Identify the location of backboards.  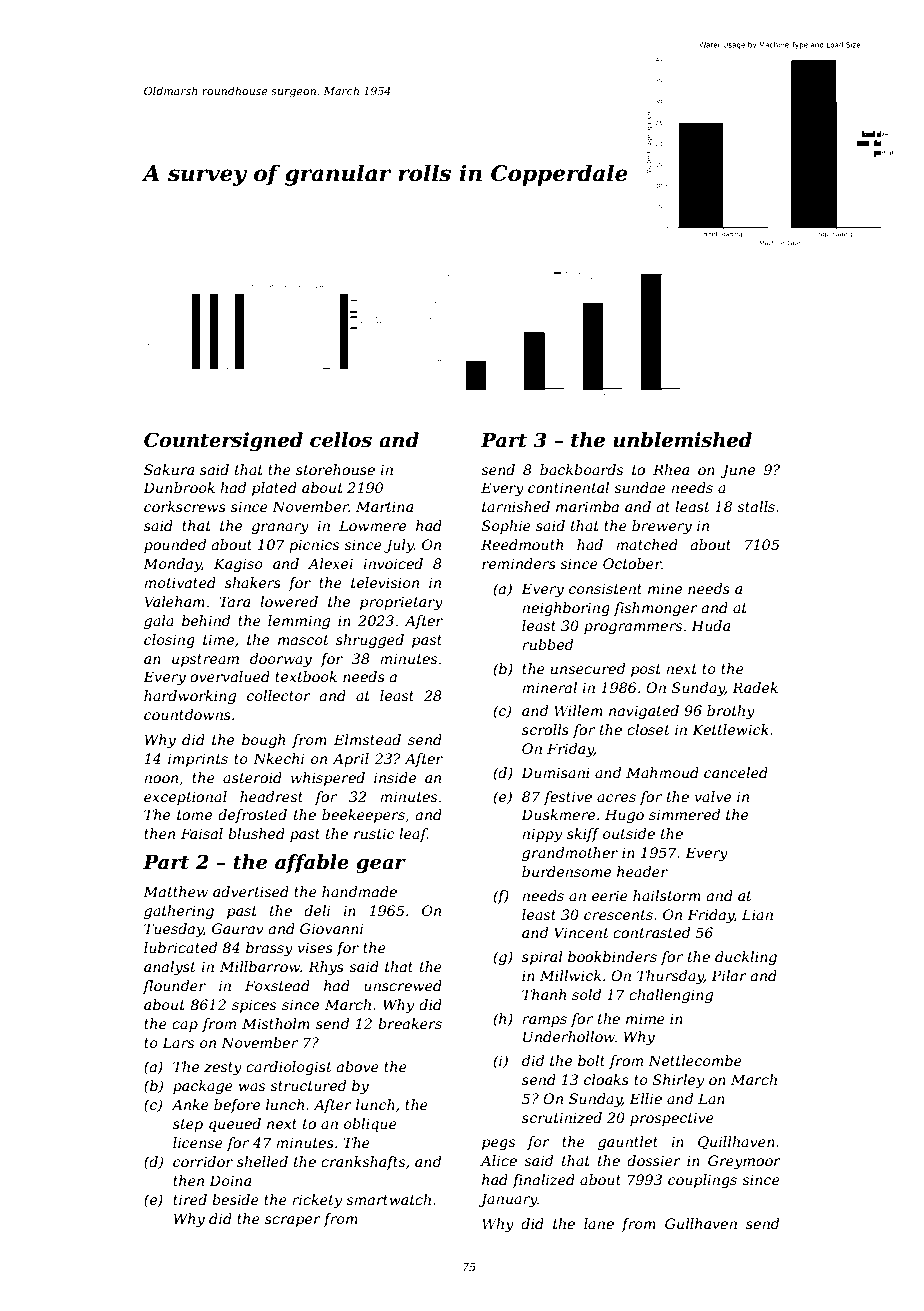
(581, 469).
